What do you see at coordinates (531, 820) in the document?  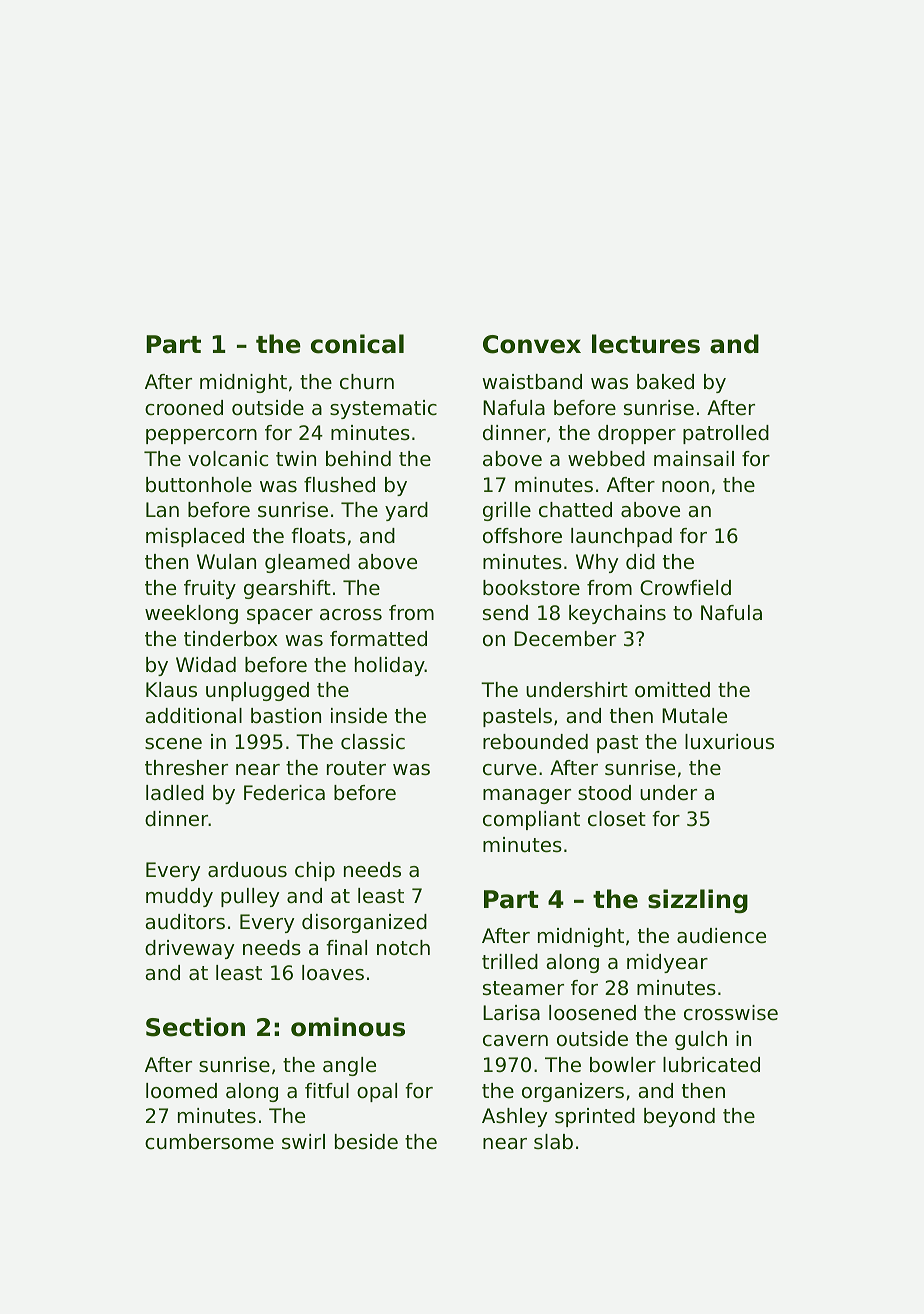 I see `compliant` at bounding box center [531, 820].
